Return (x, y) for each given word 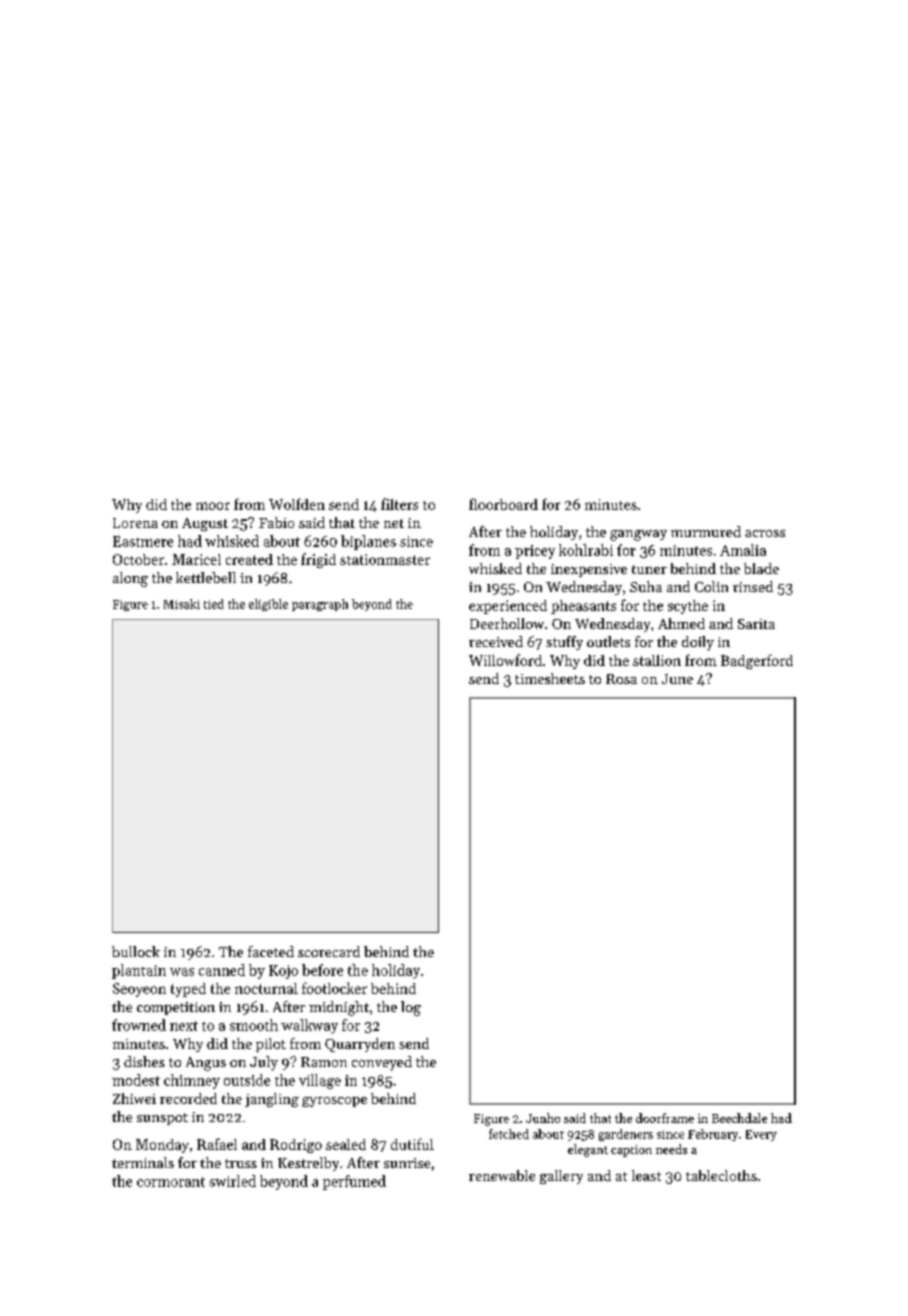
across (765, 533)
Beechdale (739, 1118)
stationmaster (385, 559)
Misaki (182, 604)
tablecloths (721, 1175)
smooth (254, 1025)
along (130, 579)
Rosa (621, 679)
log (411, 1008)
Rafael (217, 1144)
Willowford (505, 660)
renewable (502, 1175)
